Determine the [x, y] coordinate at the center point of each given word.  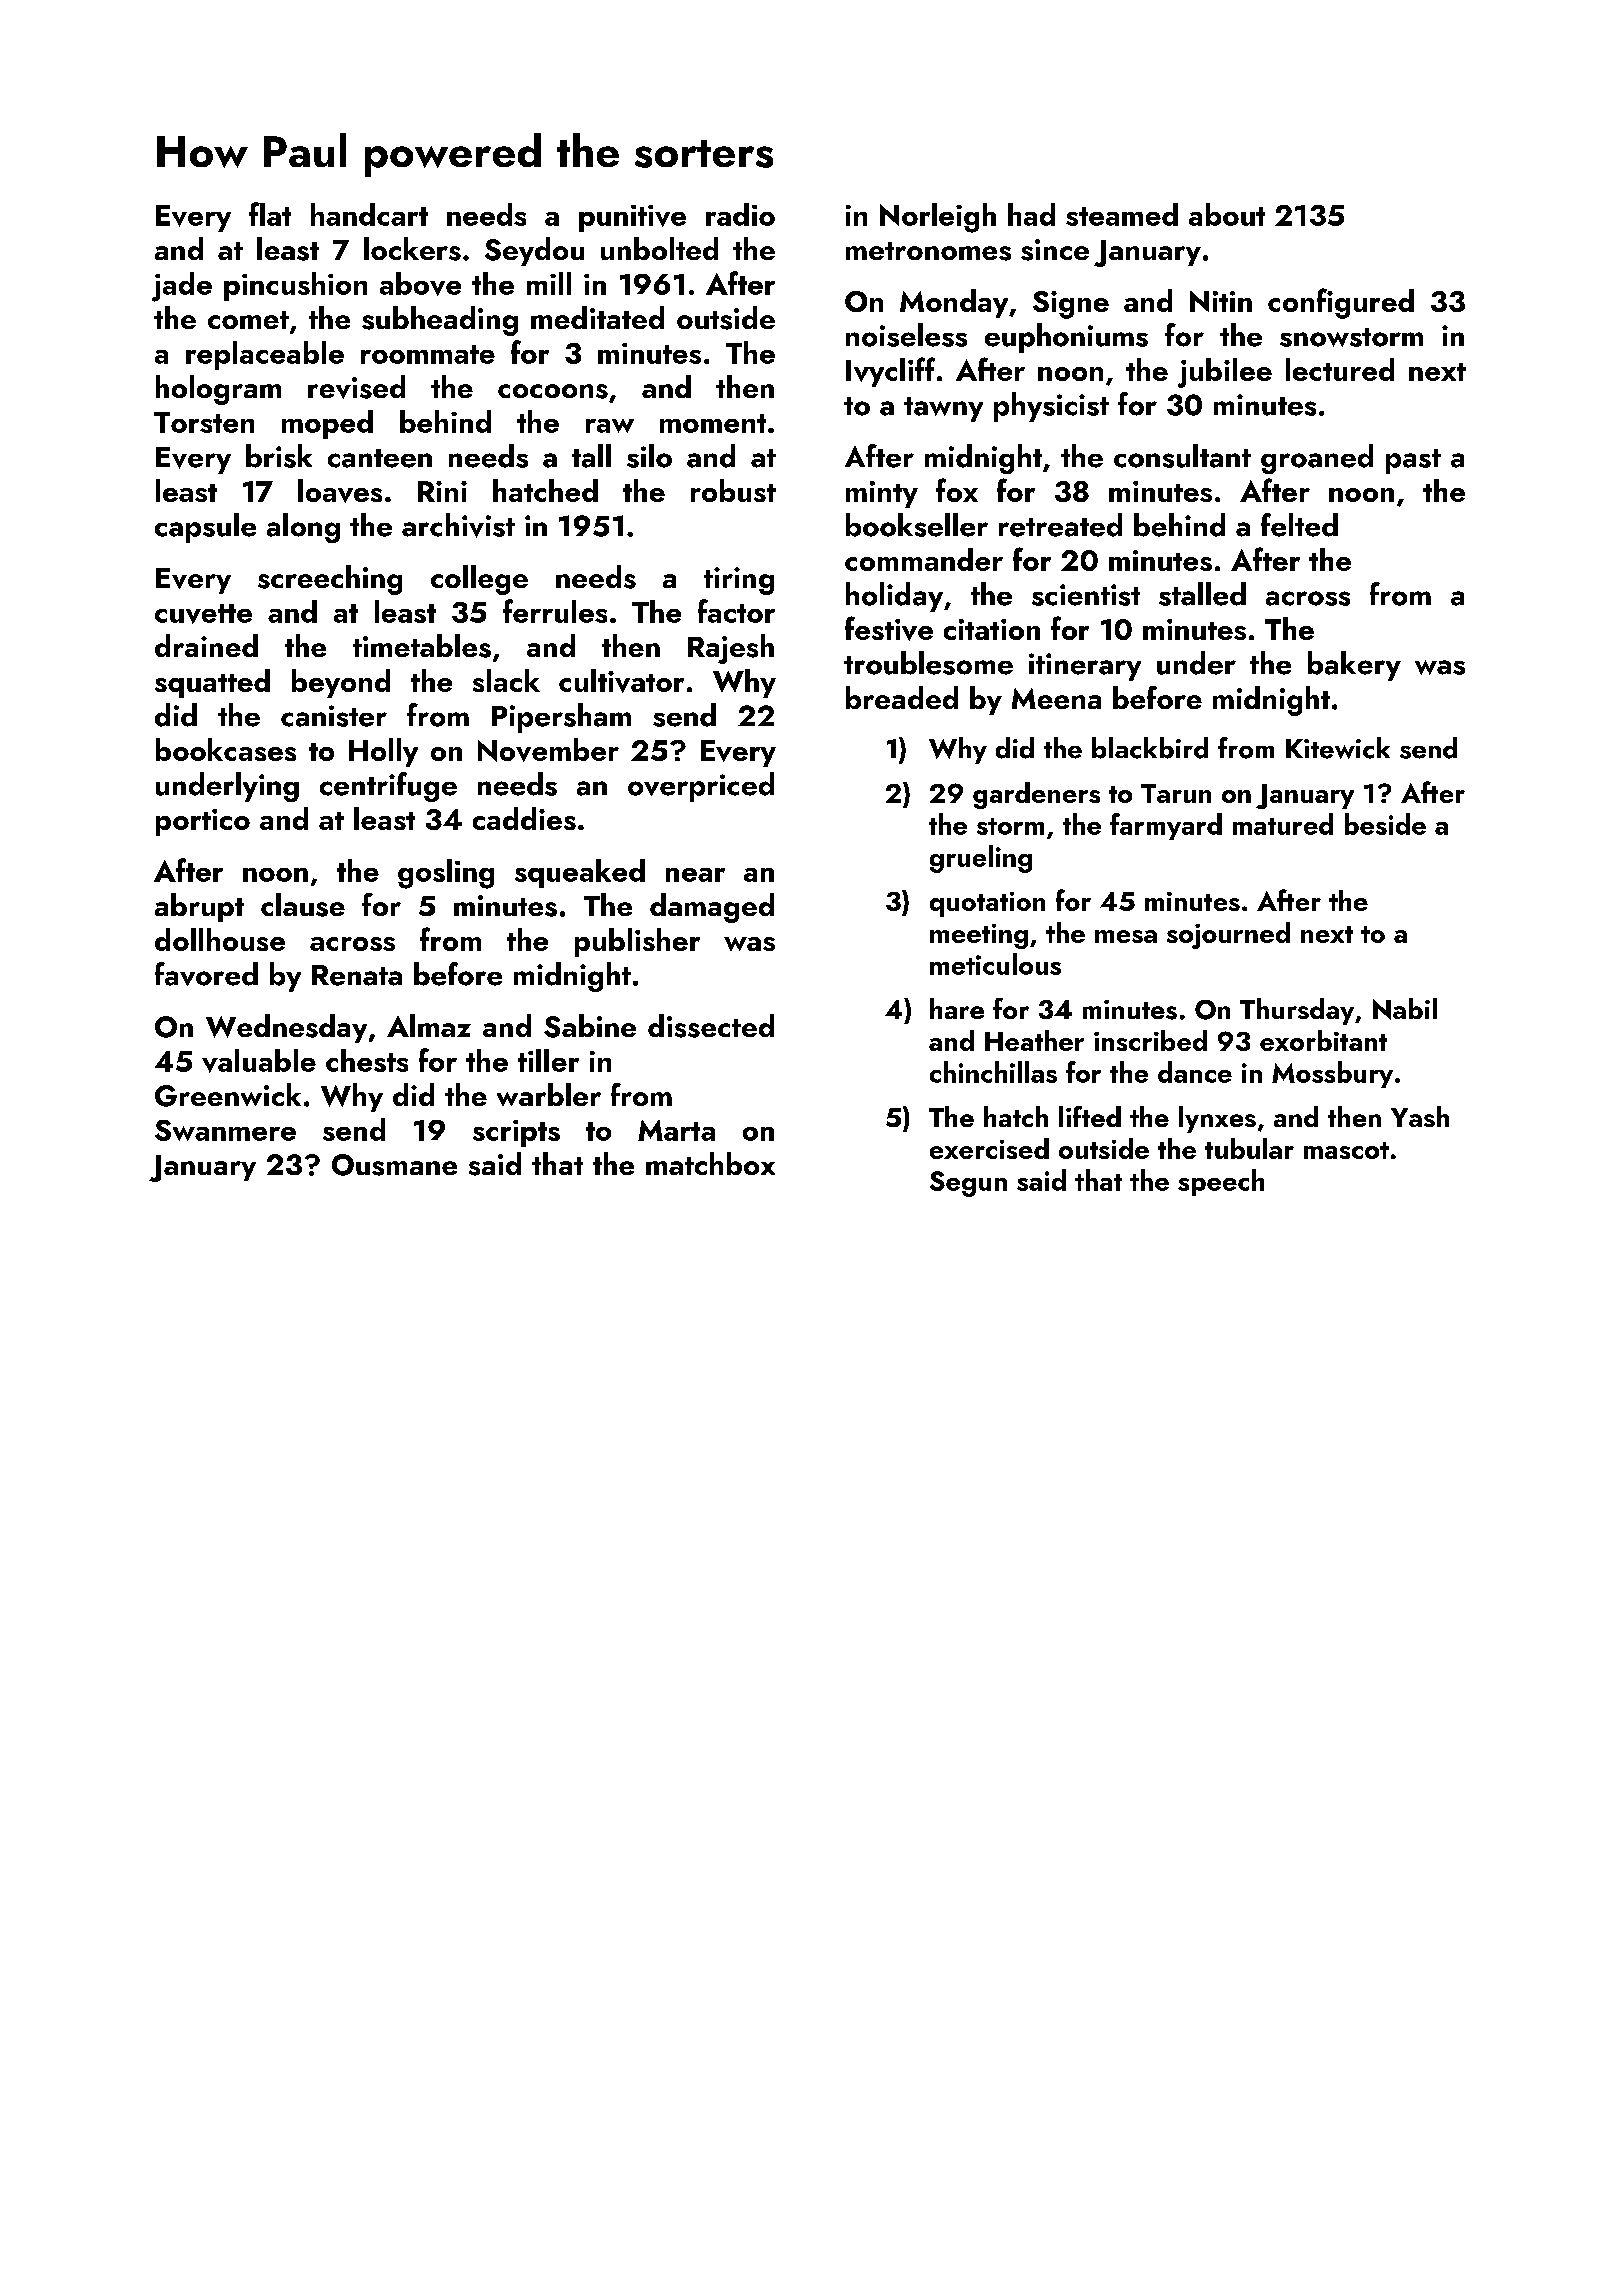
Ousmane [394, 1165]
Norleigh [938, 218]
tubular [1249, 1148]
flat [270, 214]
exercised [989, 1148]
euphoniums [1066, 338]
